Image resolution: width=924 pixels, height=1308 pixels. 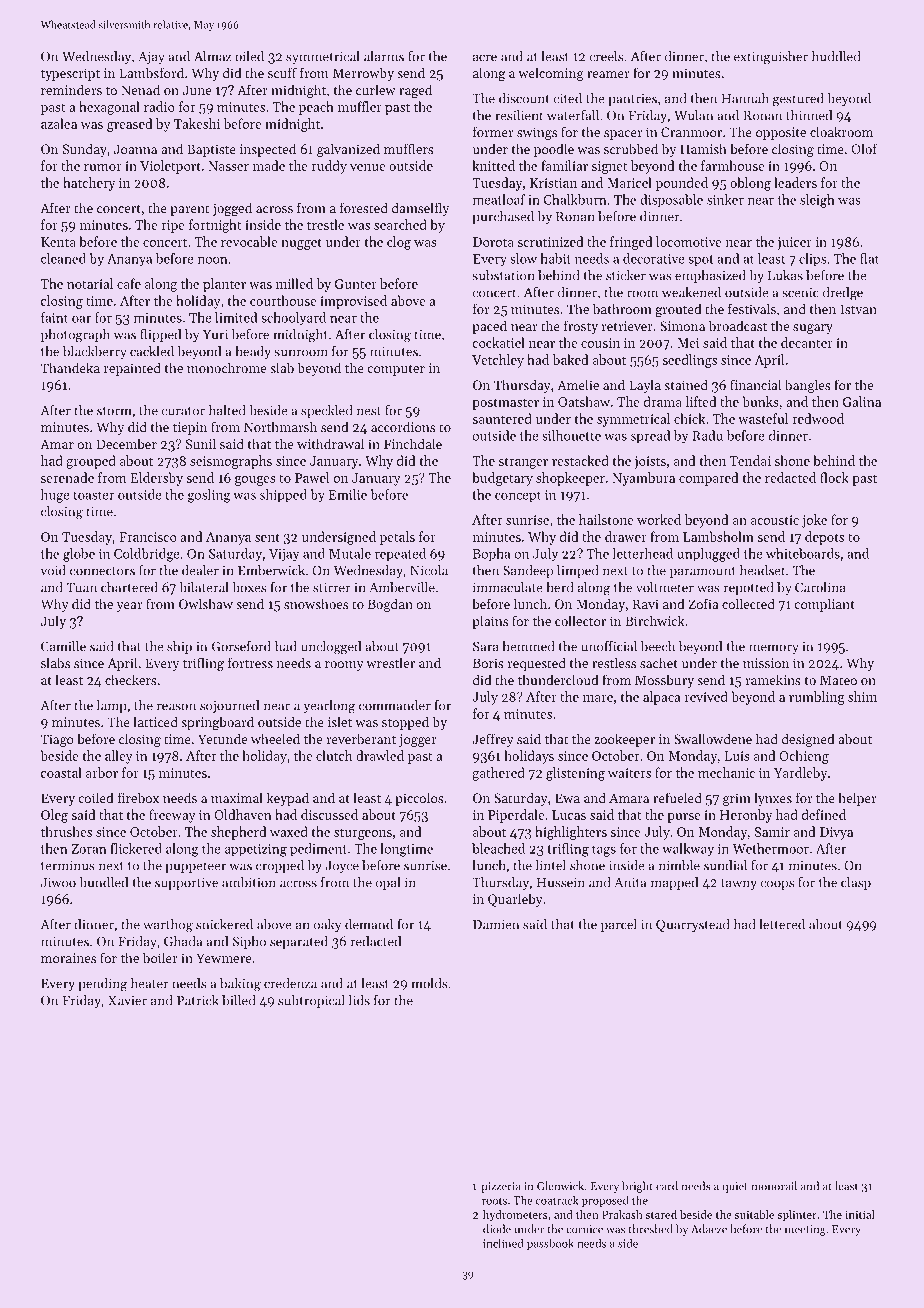 What do you see at coordinates (159, 106) in the screenshot?
I see `radio` at bounding box center [159, 106].
